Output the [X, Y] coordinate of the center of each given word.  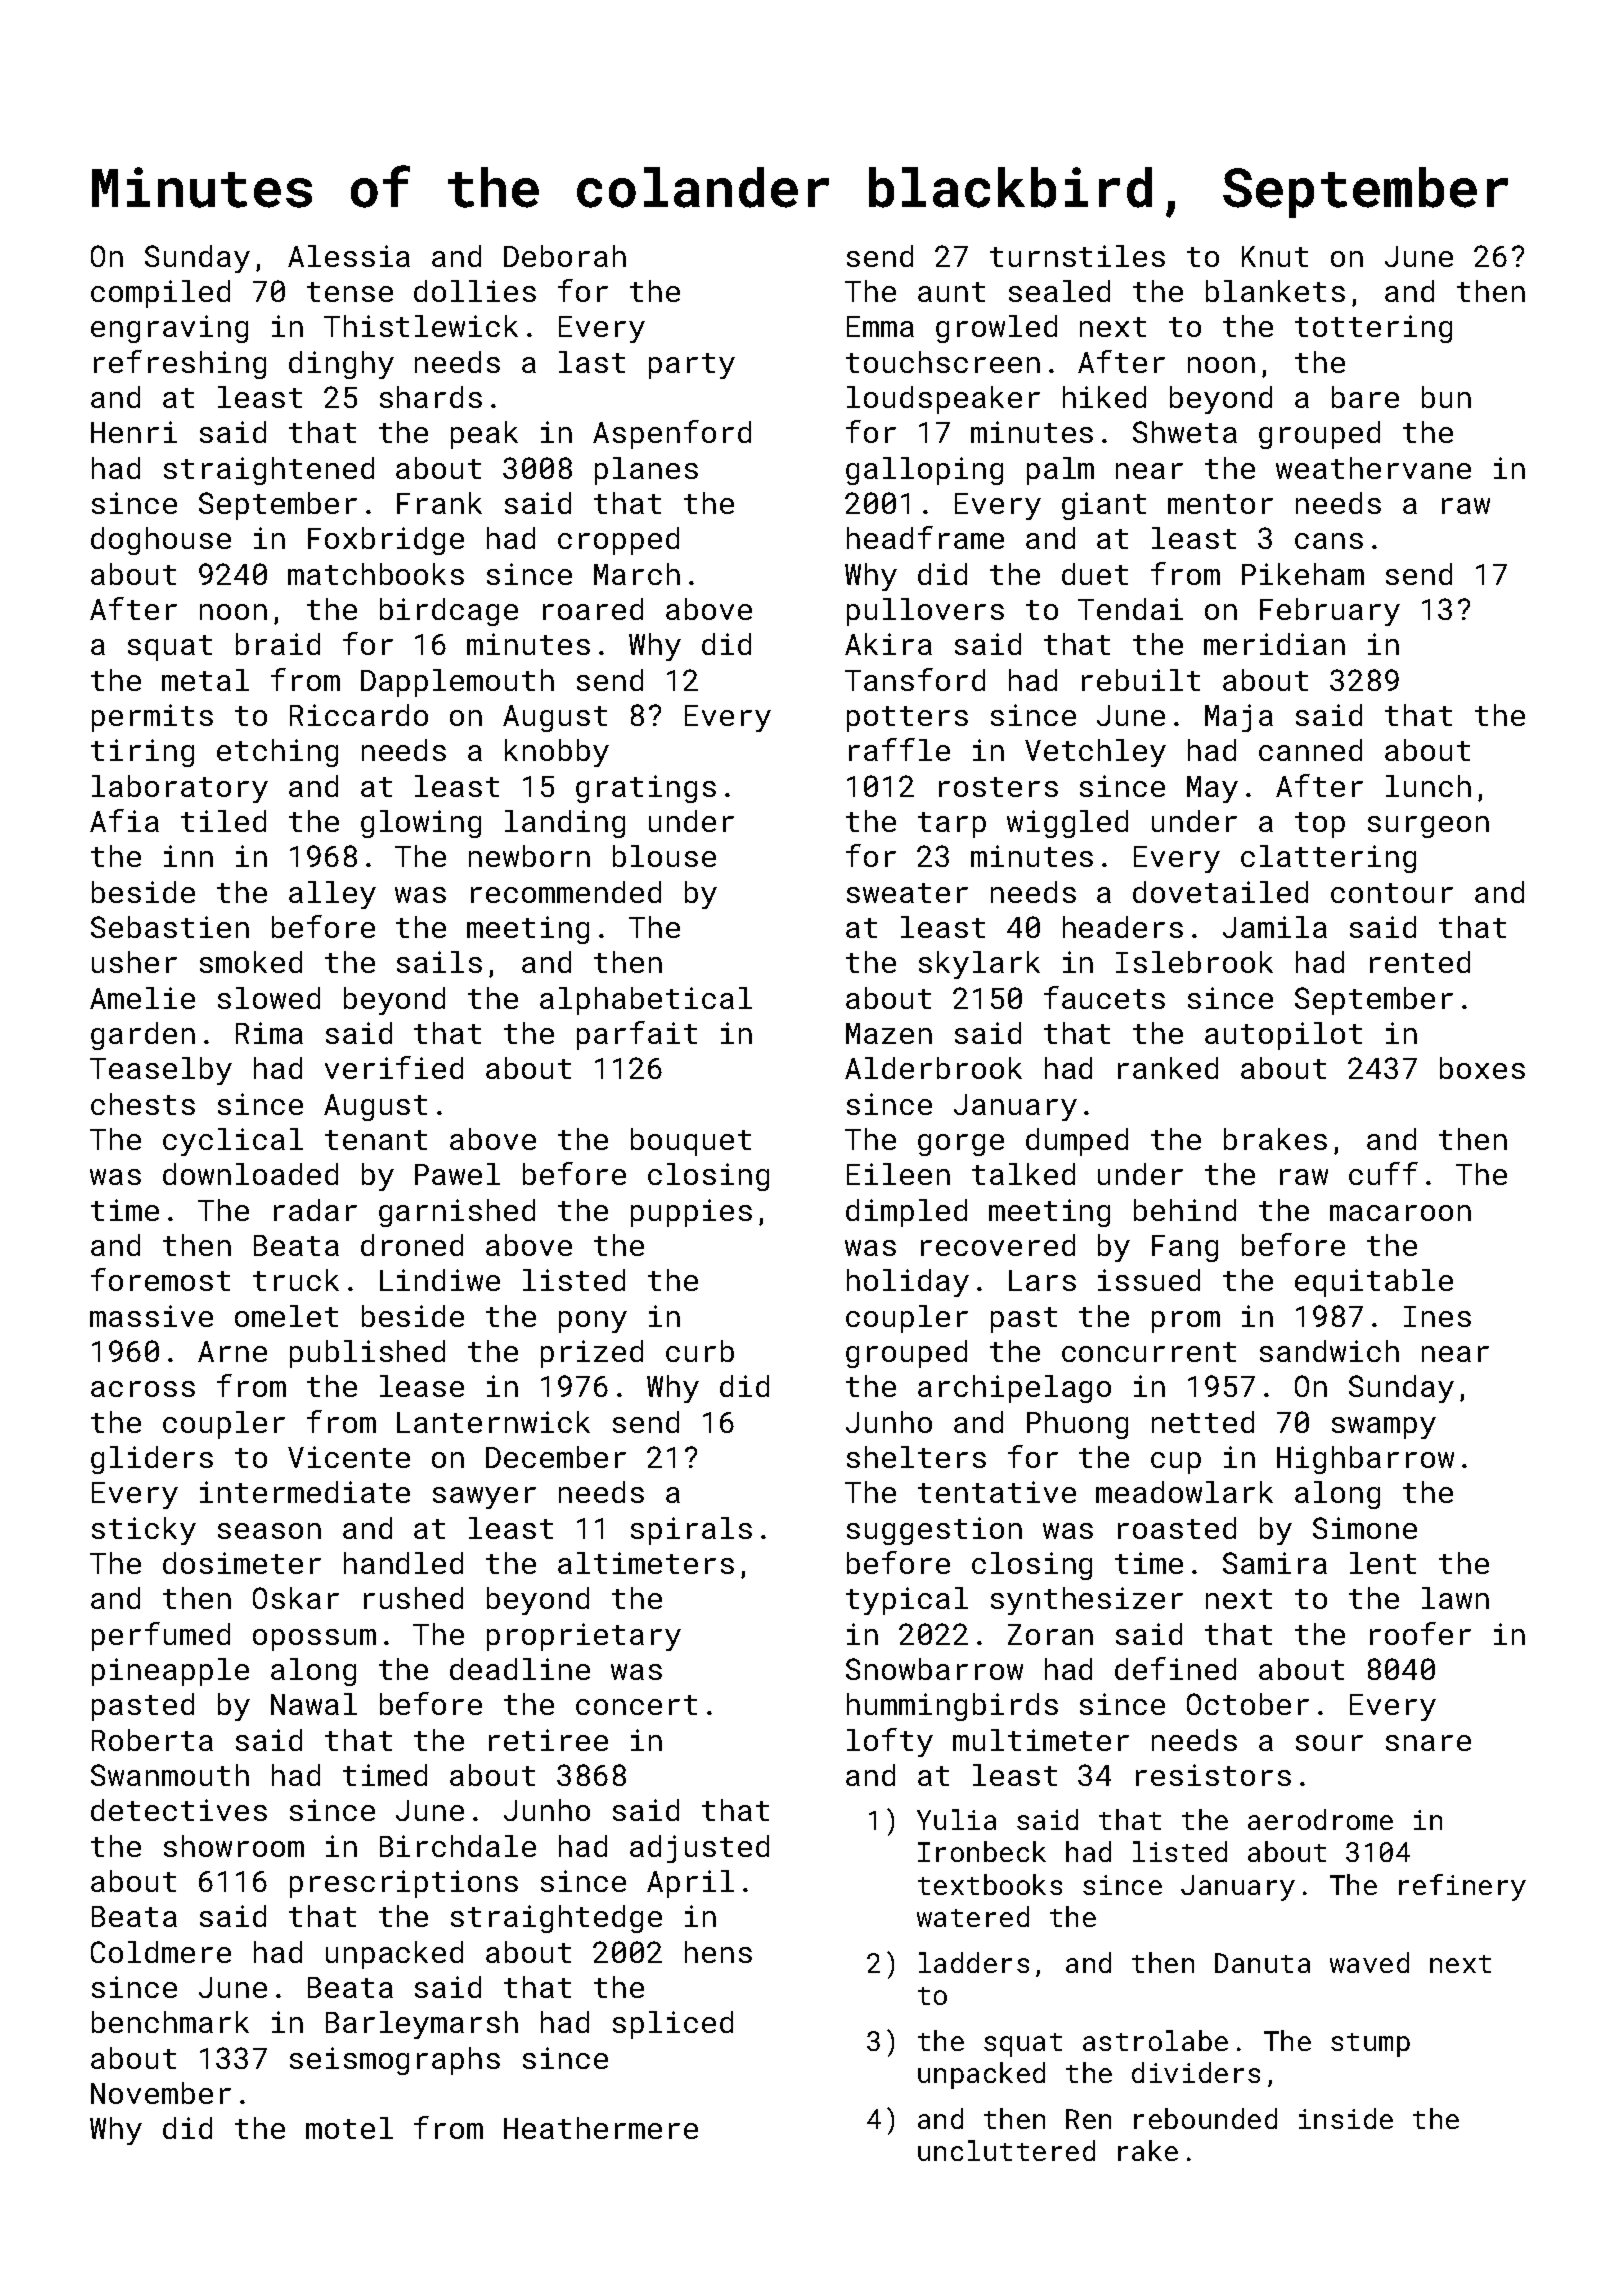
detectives [179, 1810]
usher [134, 962]
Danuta [1262, 1963]
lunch [1428, 786]
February [1330, 612]
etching [277, 753]
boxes [1482, 1068]
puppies [691, 1213]
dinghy [341, 365]
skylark [979, 965]
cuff [1383, 1173]
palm [1060, 471]
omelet [286, 1316]
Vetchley [1095, 753]
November [161, 2093]
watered [973, 1916]
